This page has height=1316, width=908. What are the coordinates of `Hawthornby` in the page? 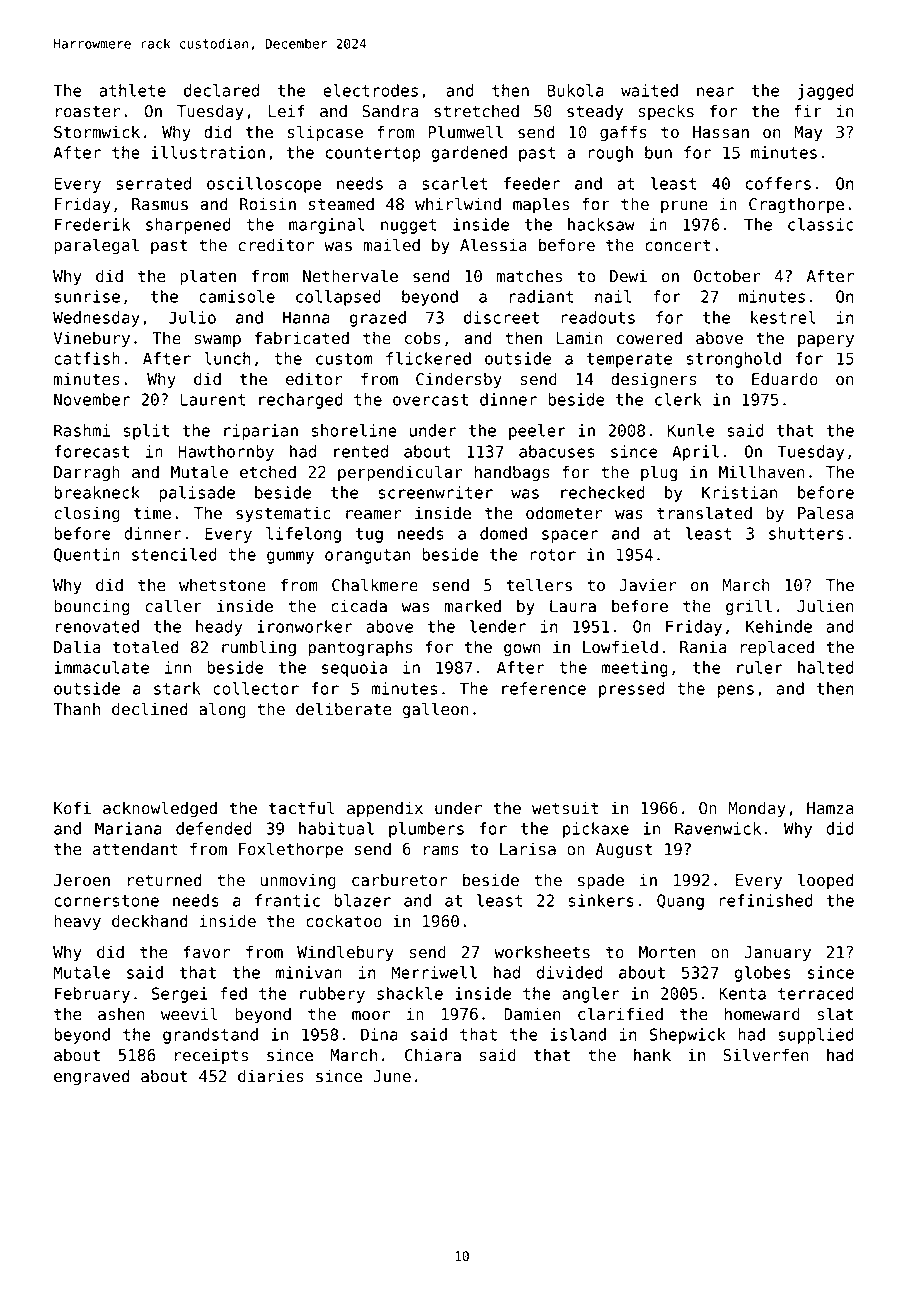 It's located at (226, 453).
